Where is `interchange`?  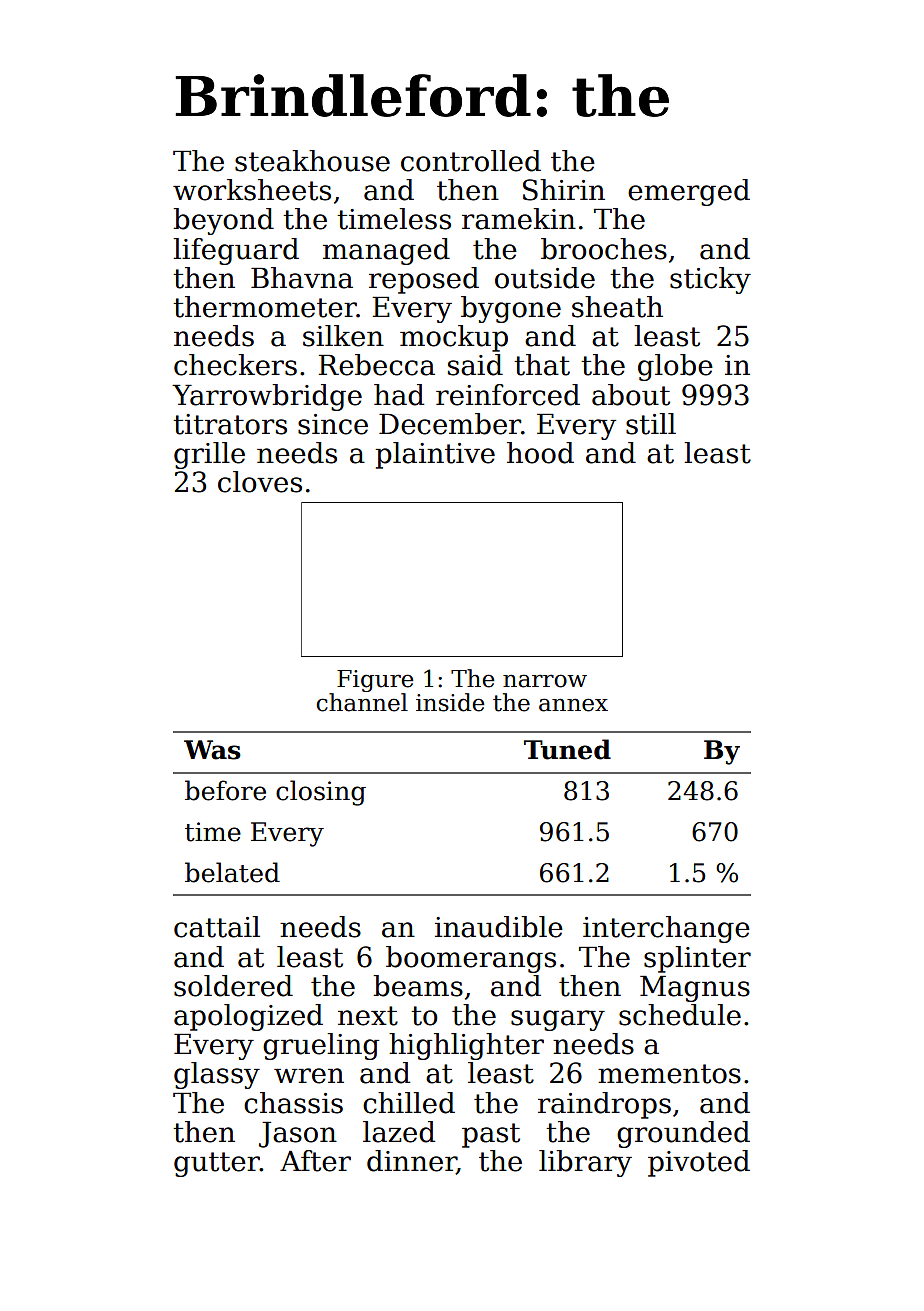 interchange is located at coordinates (666, 929).
